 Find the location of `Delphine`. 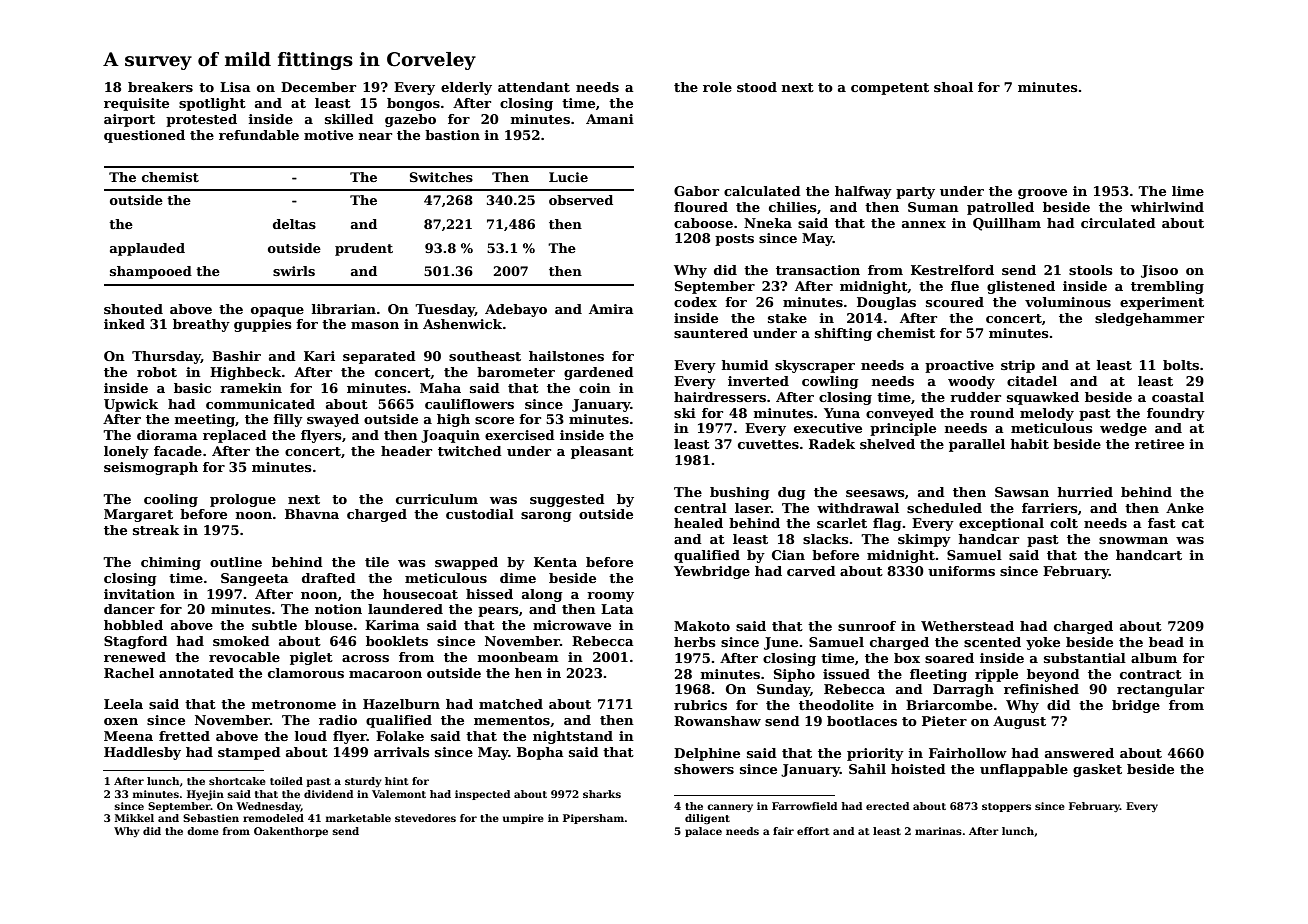

Delphine is located at coordinates (707, 754).
